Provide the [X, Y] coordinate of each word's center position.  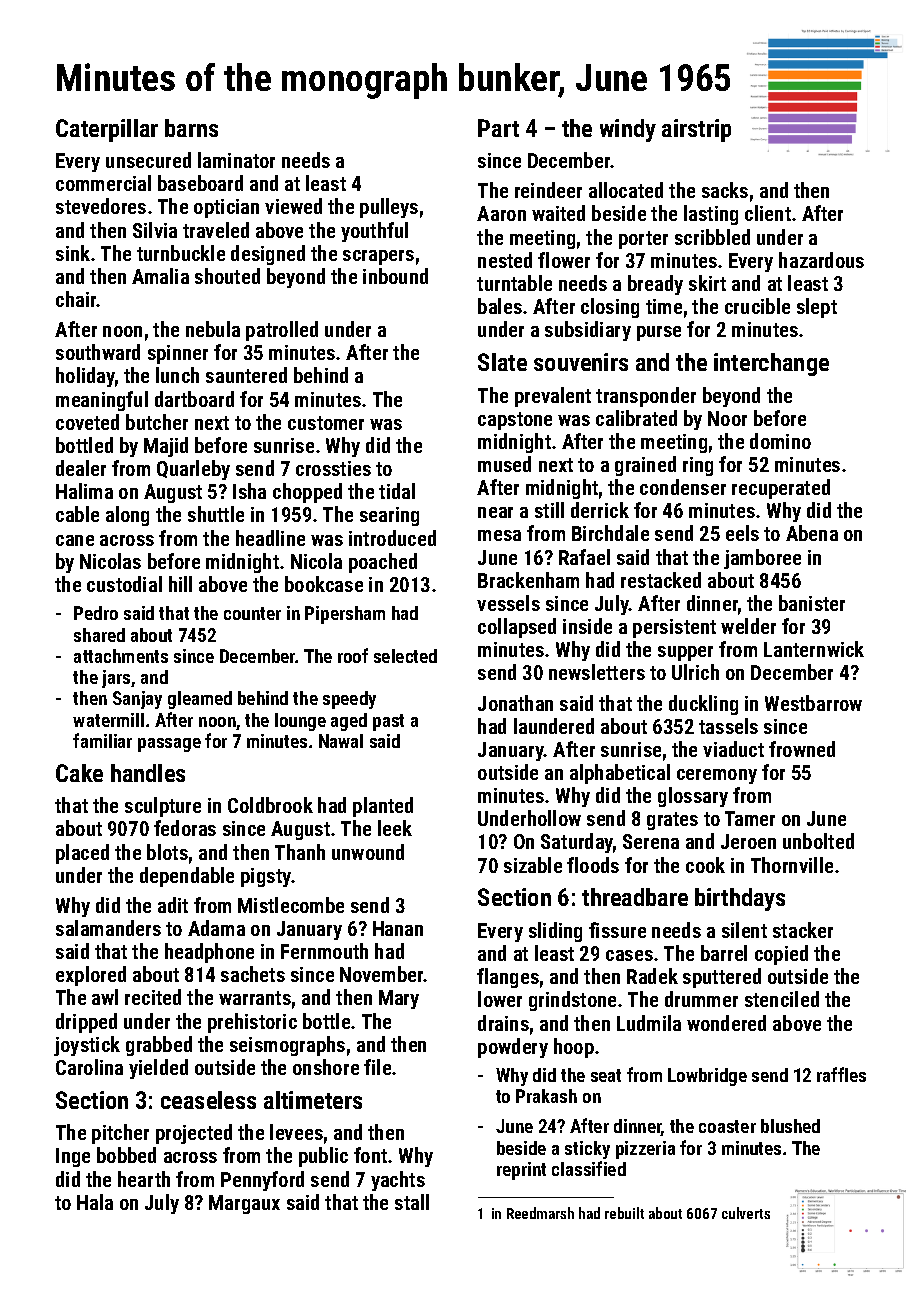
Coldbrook [270, 805]
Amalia [160, 276]
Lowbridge [707, 1077]
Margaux [244, 1204]
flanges [508, 978]
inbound [395, 276]
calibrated [636, 418]
